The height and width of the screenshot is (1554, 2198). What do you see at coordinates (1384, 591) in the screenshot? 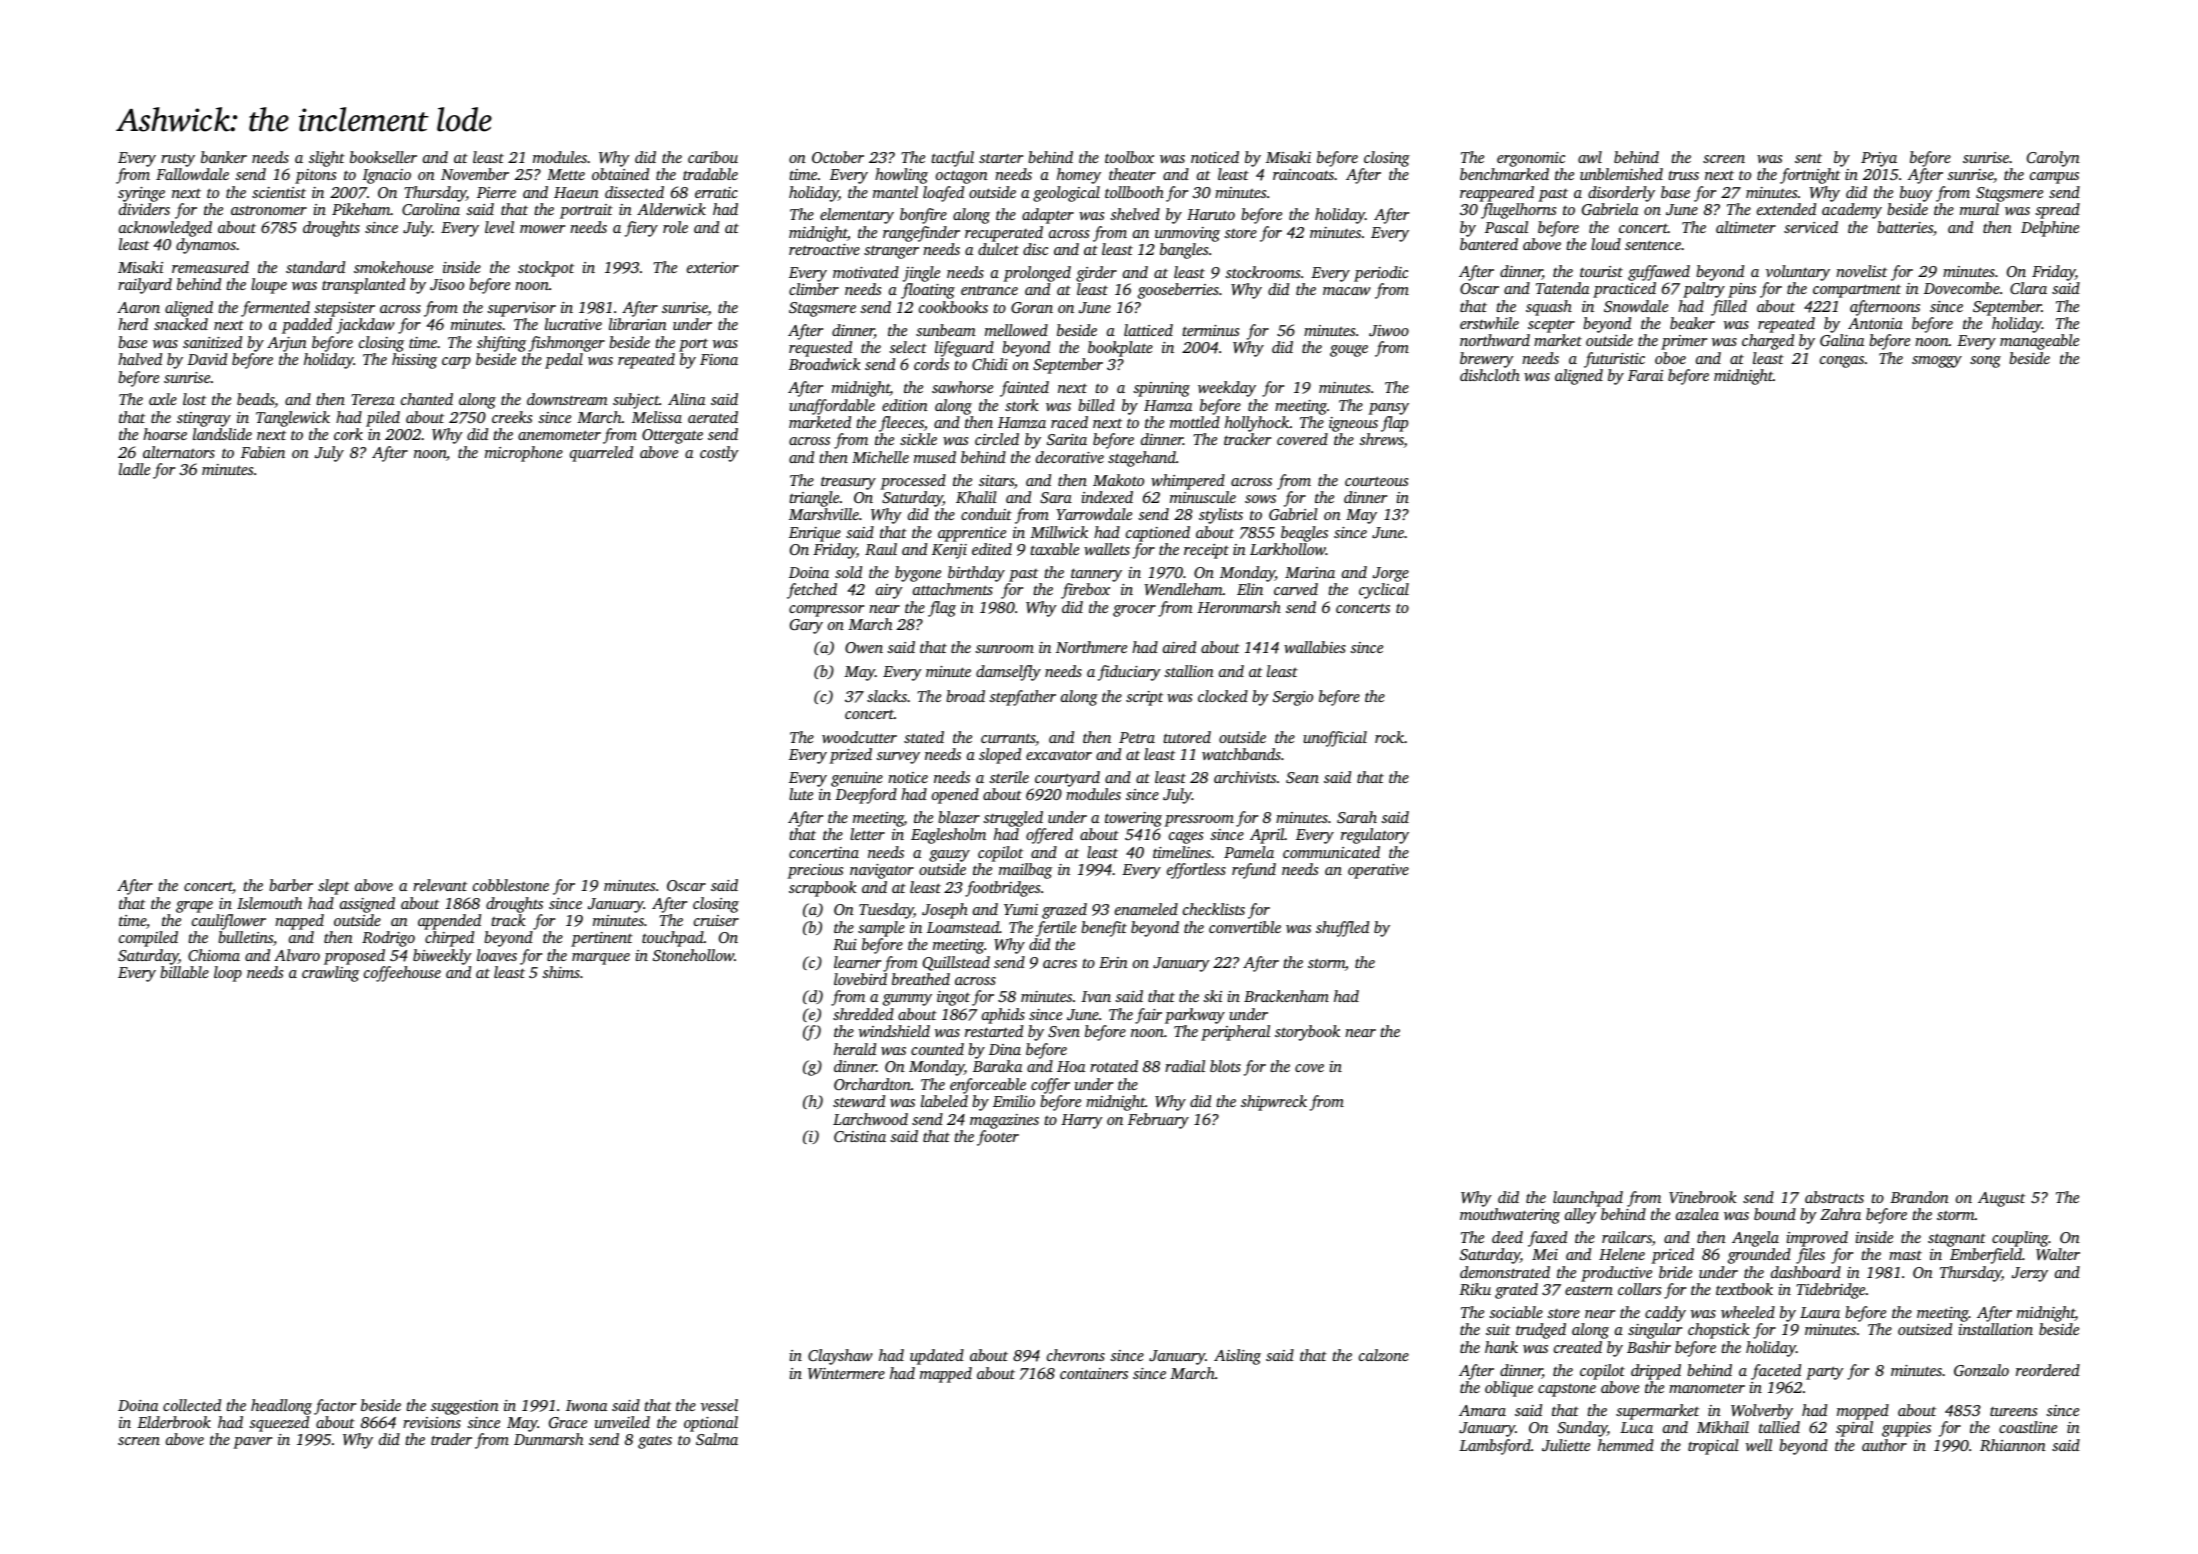
I see `cyclical` at bounding box center [1384, 591].
